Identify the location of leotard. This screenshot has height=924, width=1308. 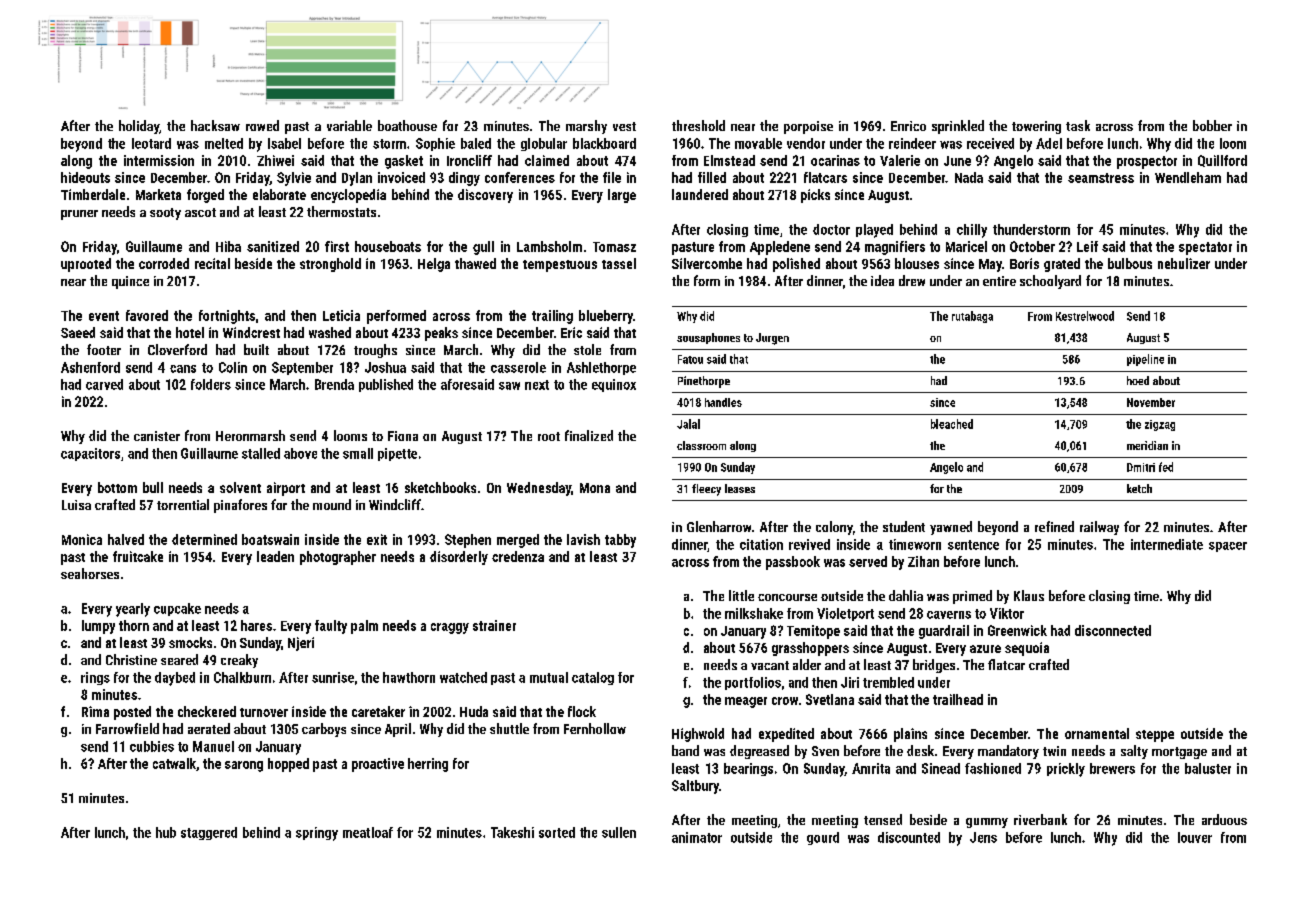
(151, 143).
